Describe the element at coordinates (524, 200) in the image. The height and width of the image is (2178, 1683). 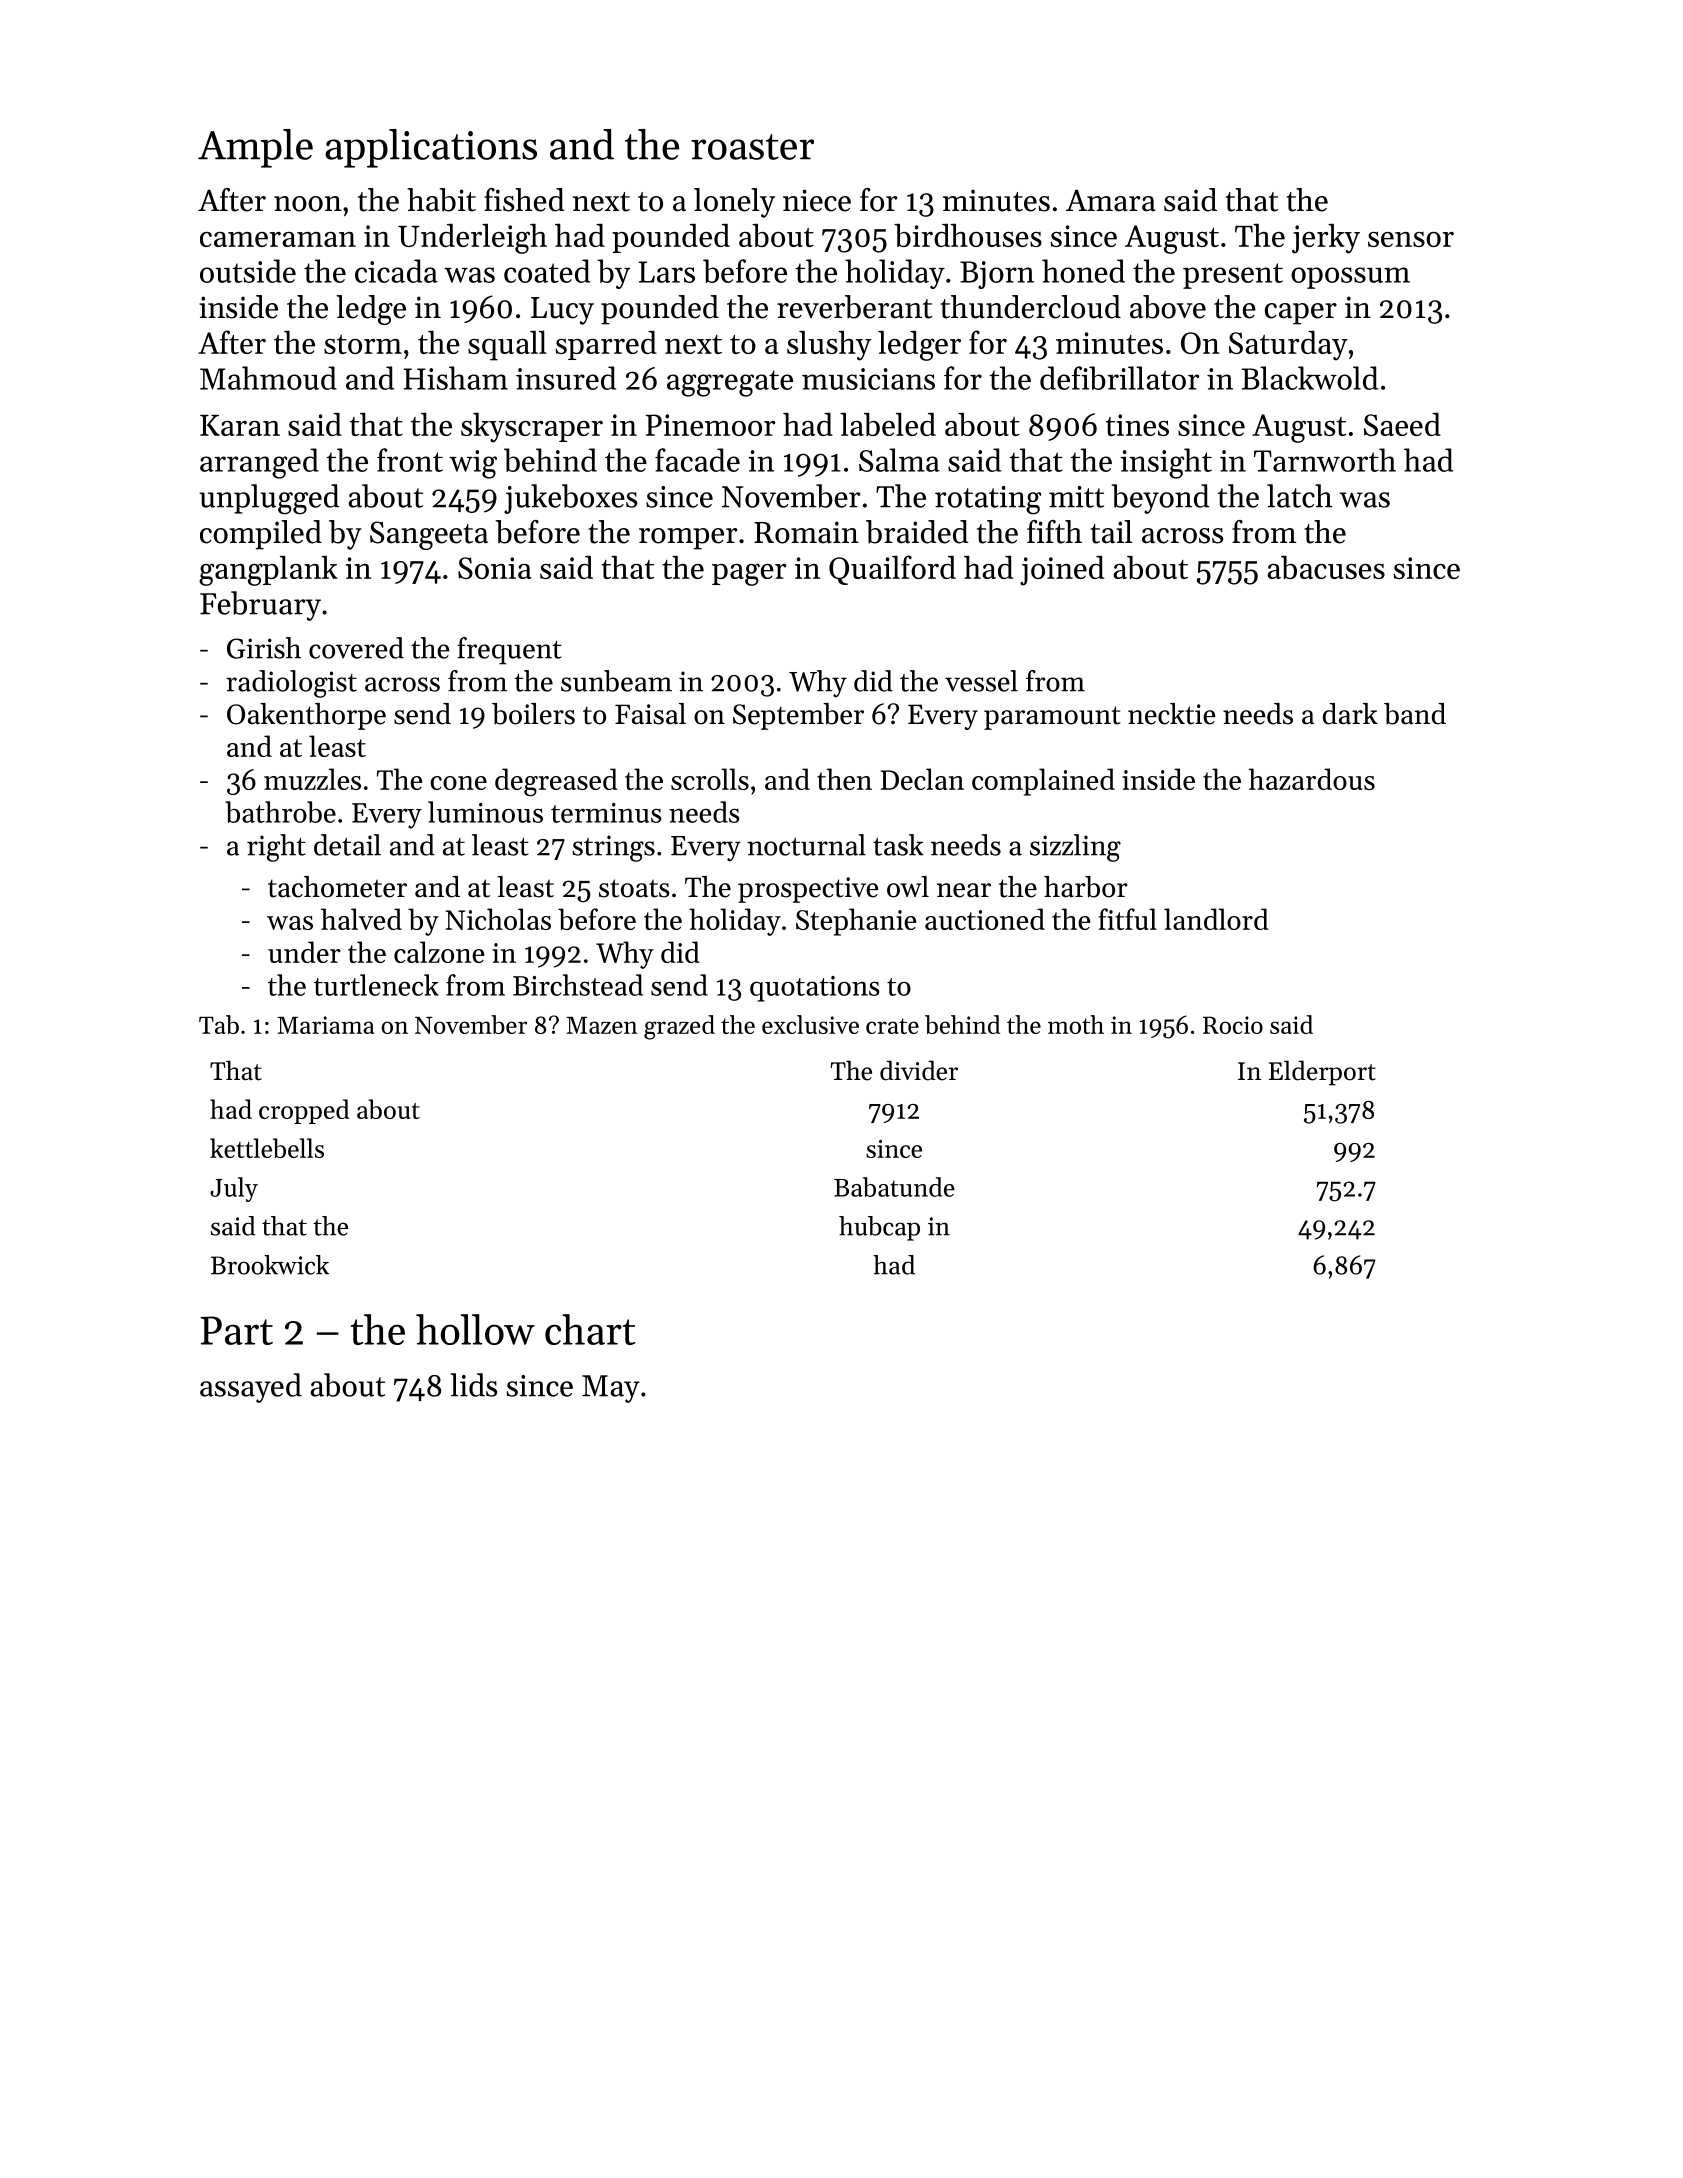
I see `fished` at that location.
